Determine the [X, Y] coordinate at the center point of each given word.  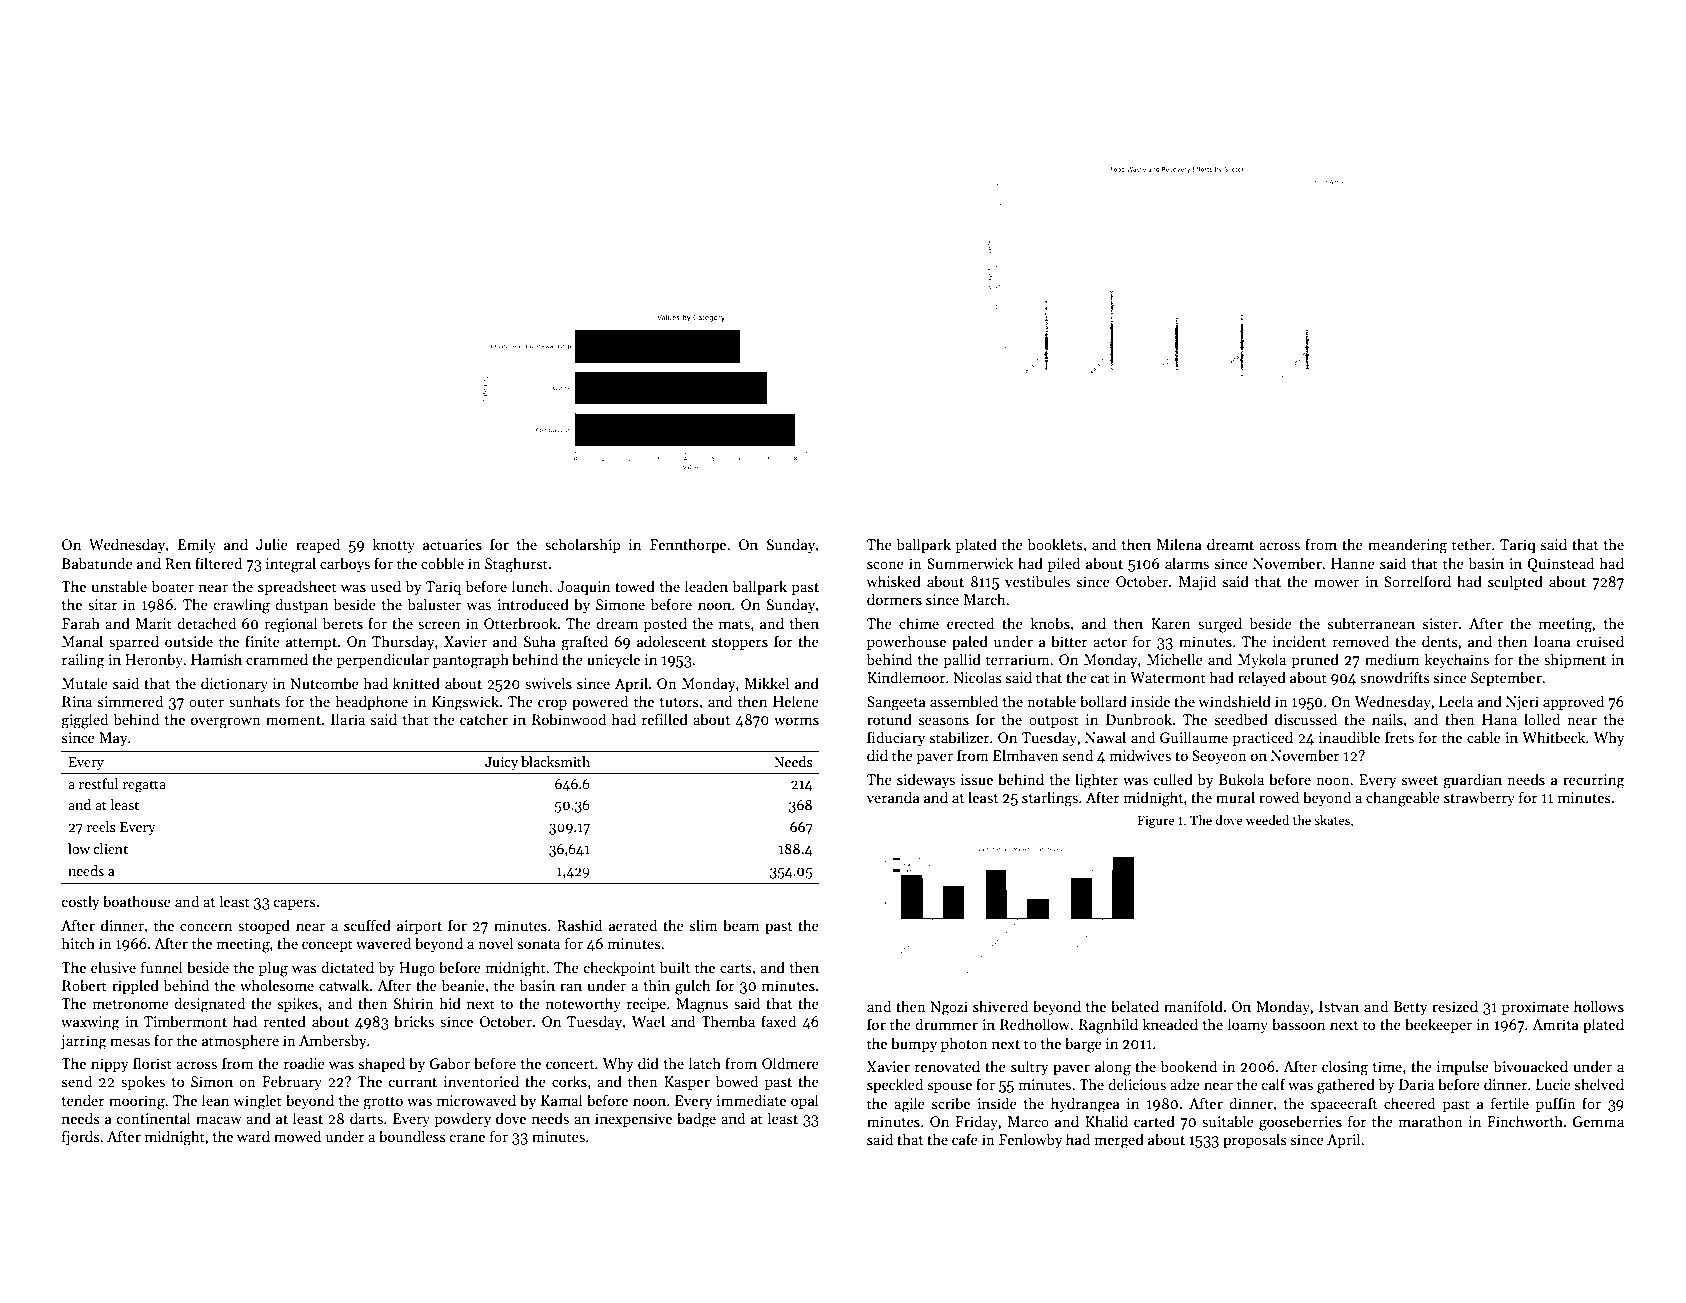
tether [1471, 544]
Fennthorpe [688, 545]
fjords [81, 1137]
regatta [144, 786]
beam [741, 925]
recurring [1594, 781]
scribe [951, 1103]
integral [291, 565]
